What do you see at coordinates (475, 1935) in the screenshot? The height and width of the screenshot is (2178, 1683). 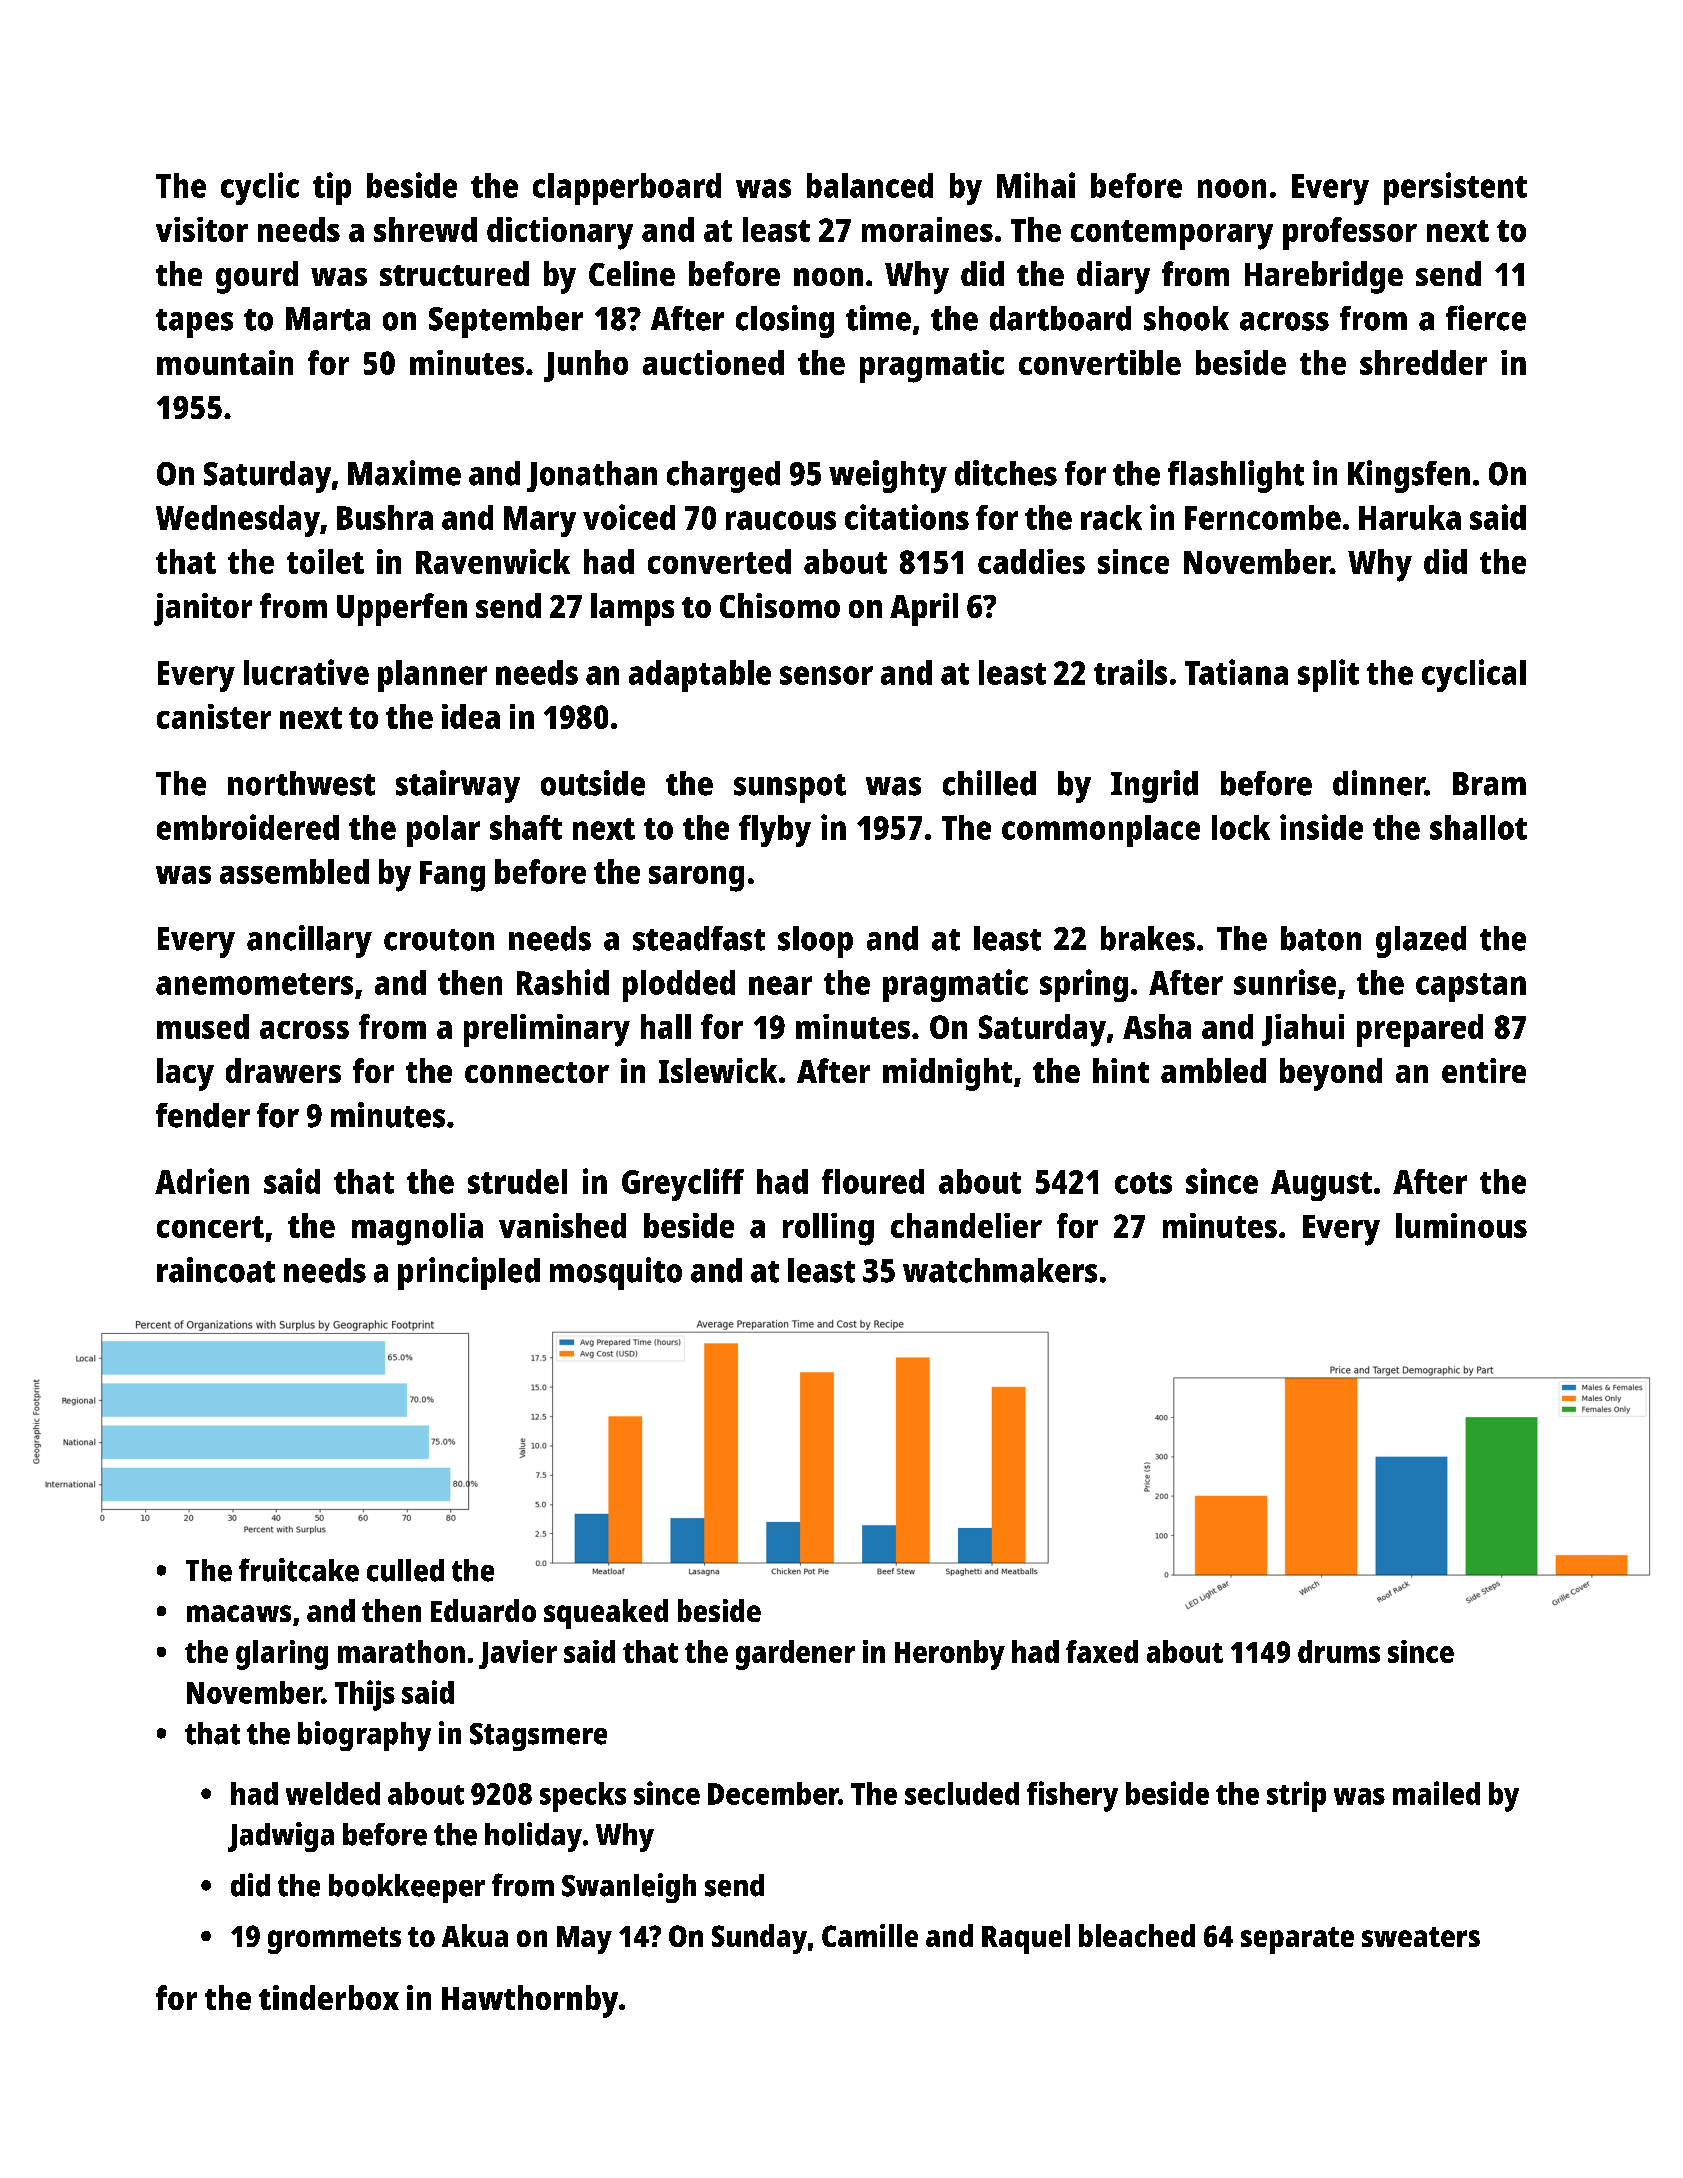 I see `Akua` at bounding box center [475, 1935].
